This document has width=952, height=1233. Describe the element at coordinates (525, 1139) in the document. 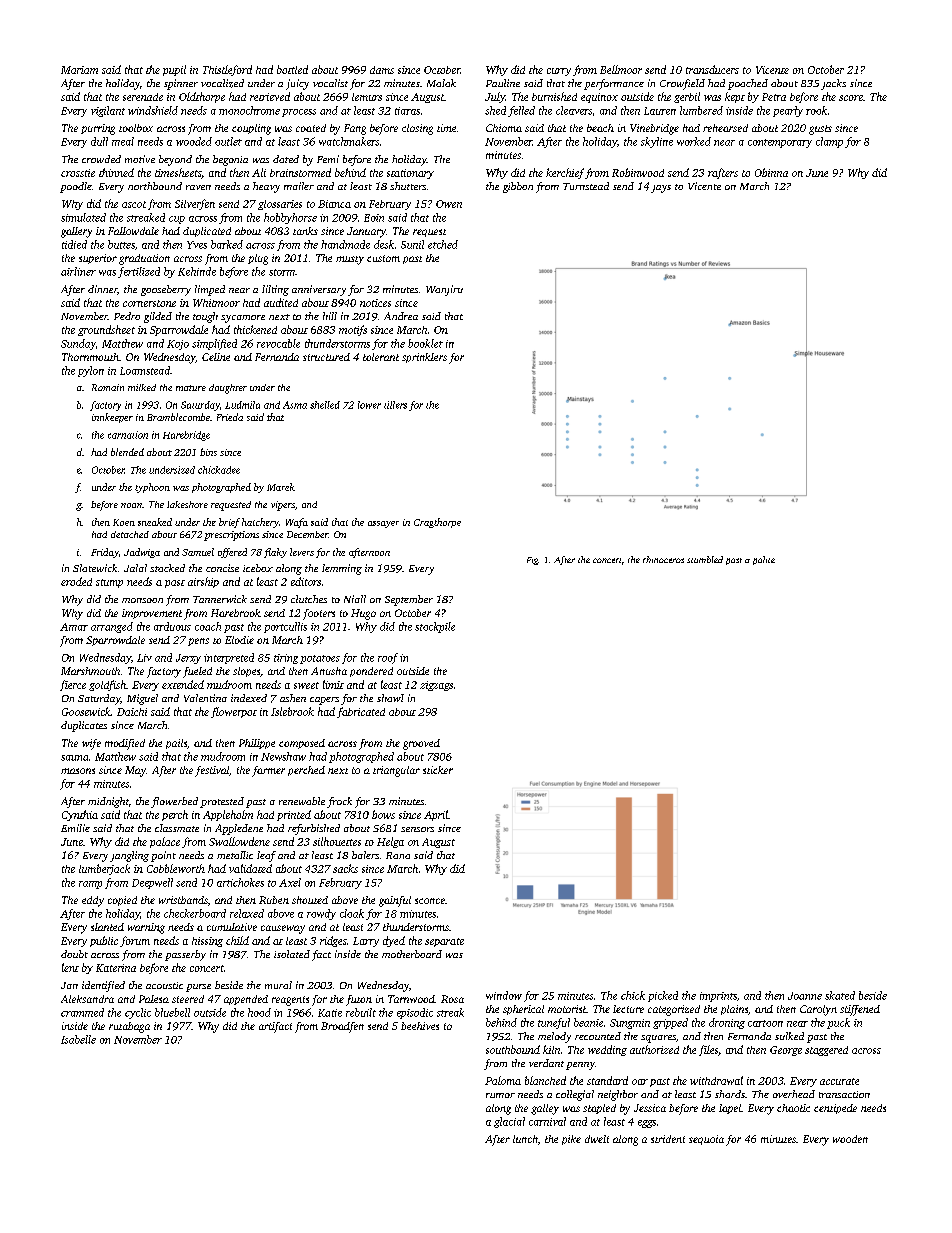

I see `lunch` at that location.
